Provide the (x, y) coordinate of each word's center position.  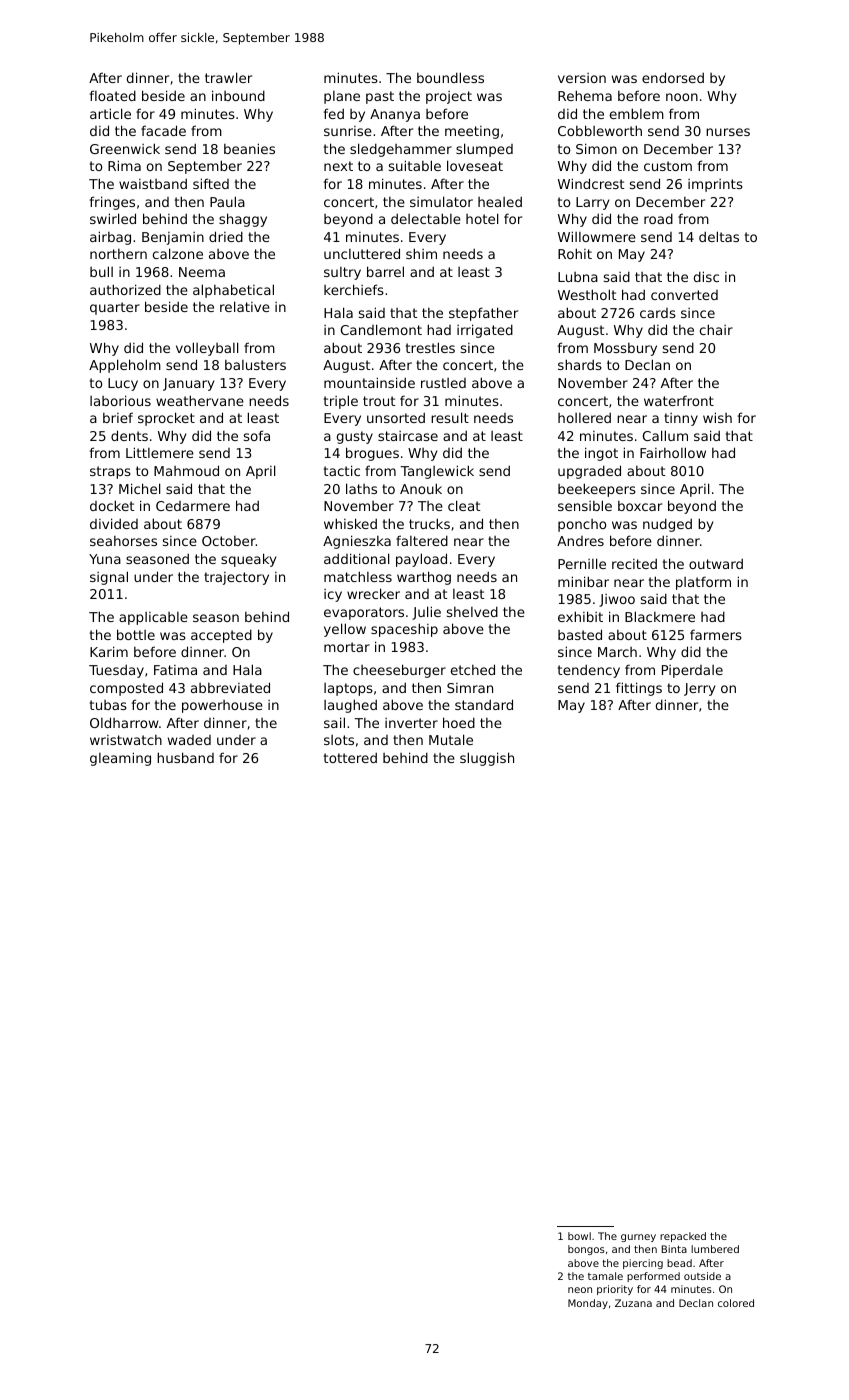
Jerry (699, 689)
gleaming (120, 759)
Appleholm (125, 366)
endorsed (673, 77)
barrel (385, 271)
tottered (350, 757)
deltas (719, 236)
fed (334, 113)
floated (113, 95)
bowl (579, 1236)
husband (185, 757)
